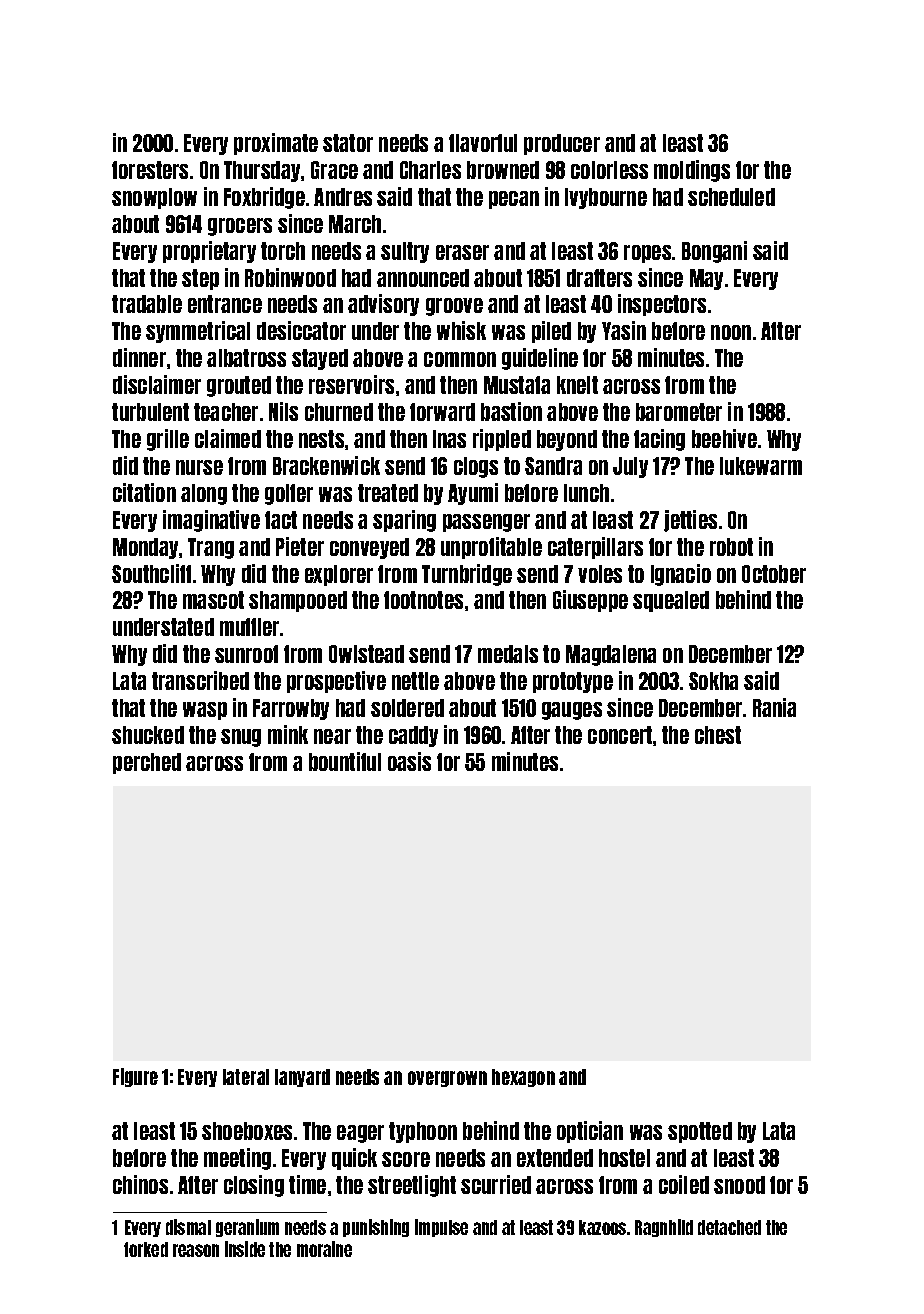  What do you see at coordinates (620, 735) in the document?
I see `concert` at bounding box center [620, 735].
